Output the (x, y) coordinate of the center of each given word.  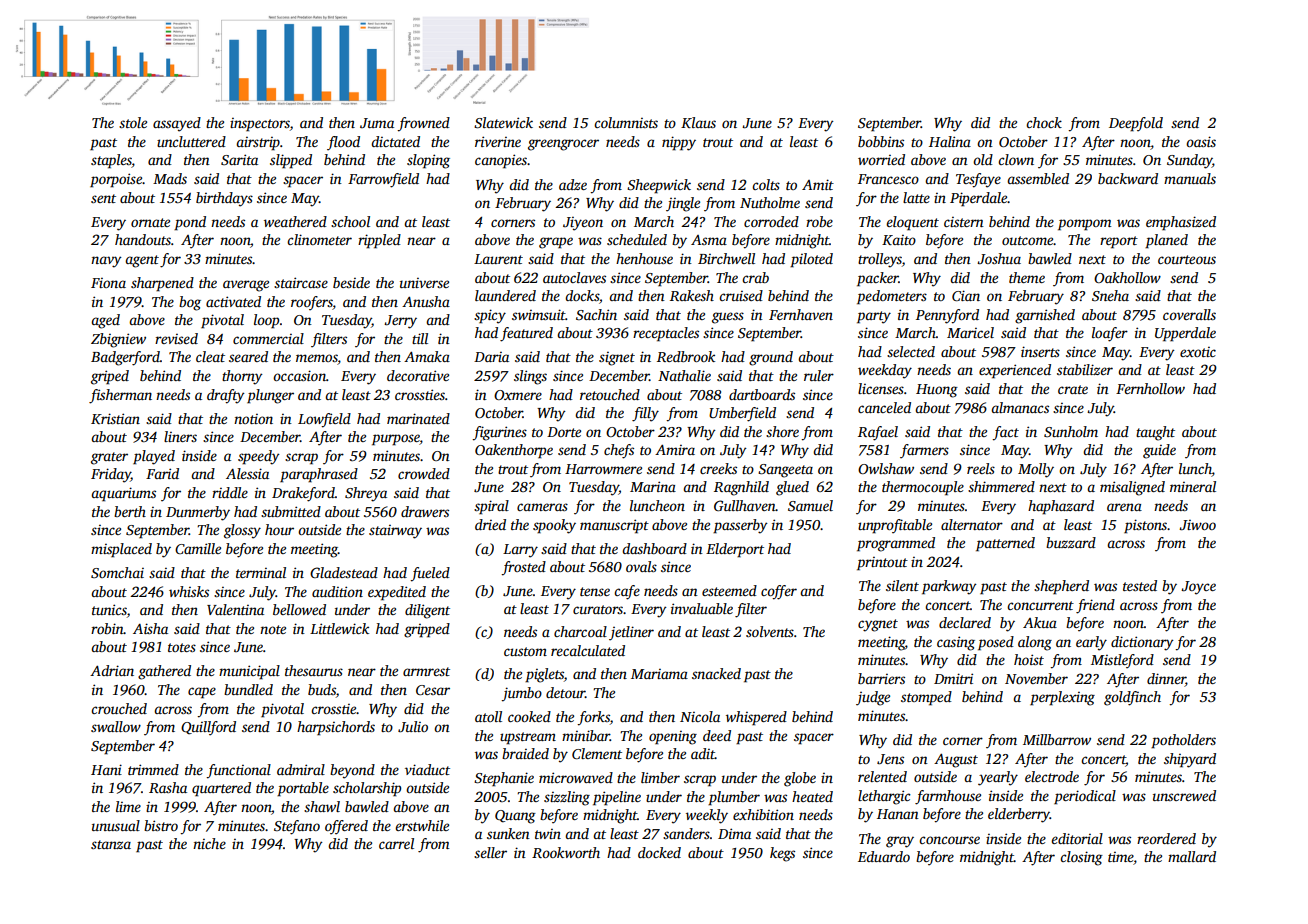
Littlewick (339, 628)
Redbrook (686, 356)
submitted (291, 511)
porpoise (116, 180)
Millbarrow (1057, 739)
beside (351, 282)
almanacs (1020, 407)
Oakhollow (1127, 277)
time (1120, 857)
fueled (430, 574)
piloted (811, 260)
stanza (111, 844)
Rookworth (566, 852)
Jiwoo (1197, 525)
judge (873, 698)
